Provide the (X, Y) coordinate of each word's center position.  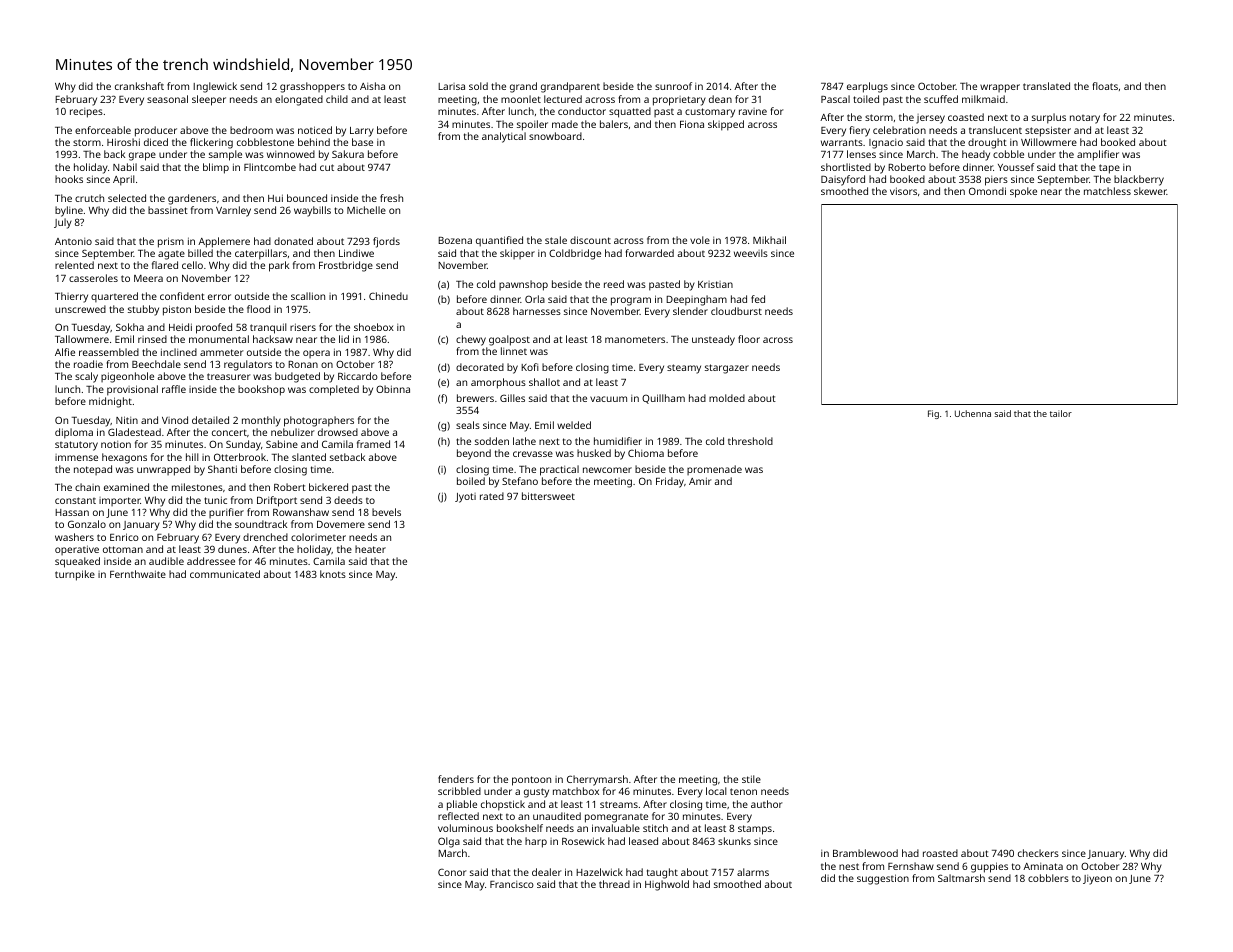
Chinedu (388, 296)
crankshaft (139, 86)
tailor (1061, 413)
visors (903, 191)
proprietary (679, 101)
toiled (866, 99)
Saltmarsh (961, 878)
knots (333, 574)
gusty (536, 793)
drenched (265, 537)
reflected (458, 816)
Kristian (715, 284)
